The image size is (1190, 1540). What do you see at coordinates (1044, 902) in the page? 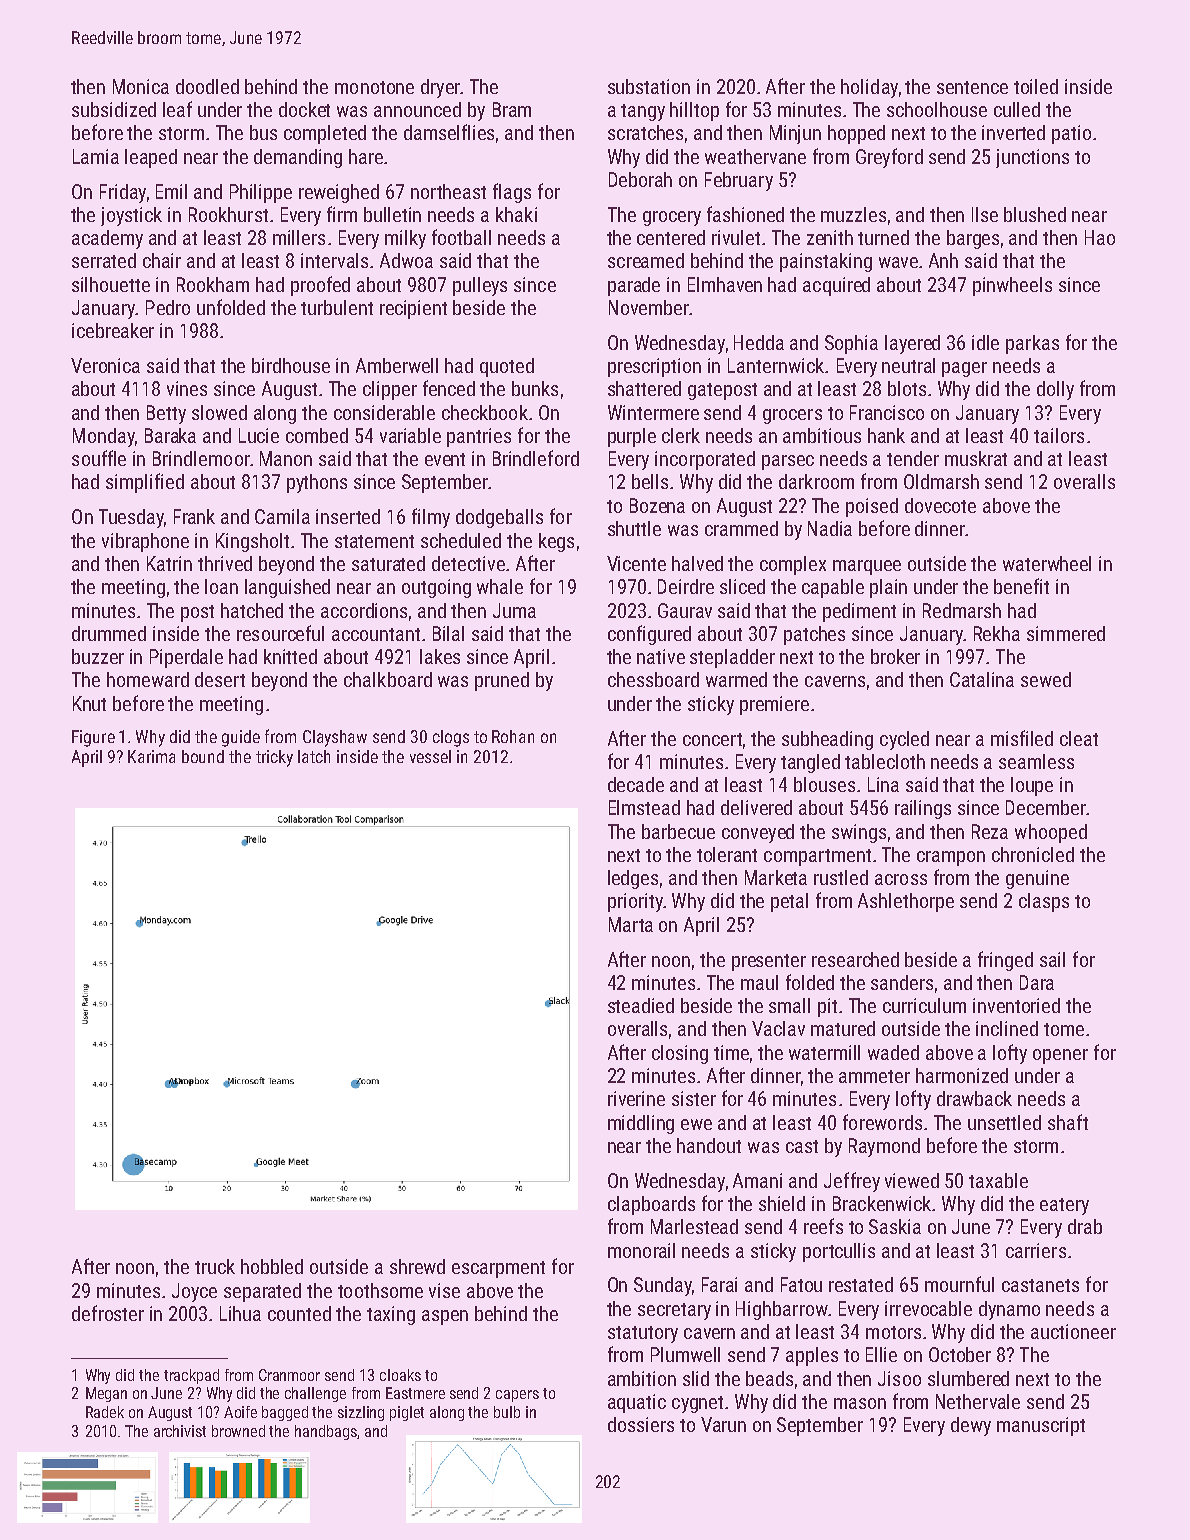
I see `clasps` at bounding box center [1044, 902].
